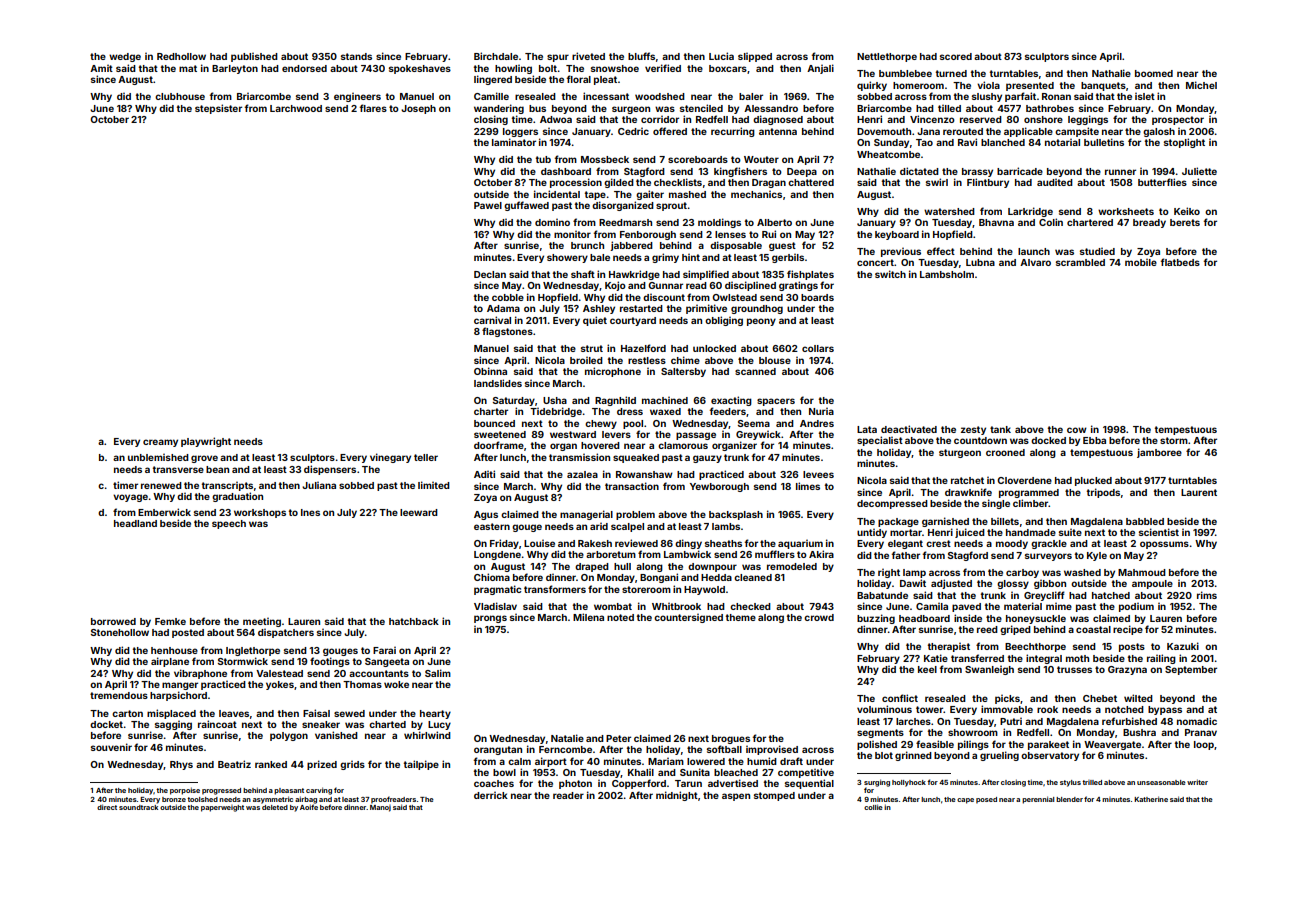 This screenshot has width=1308, height=924. What do you see at coordinates (660, 119) in the screenshot?
I see `corridor` at bounding box center [660, 119].
